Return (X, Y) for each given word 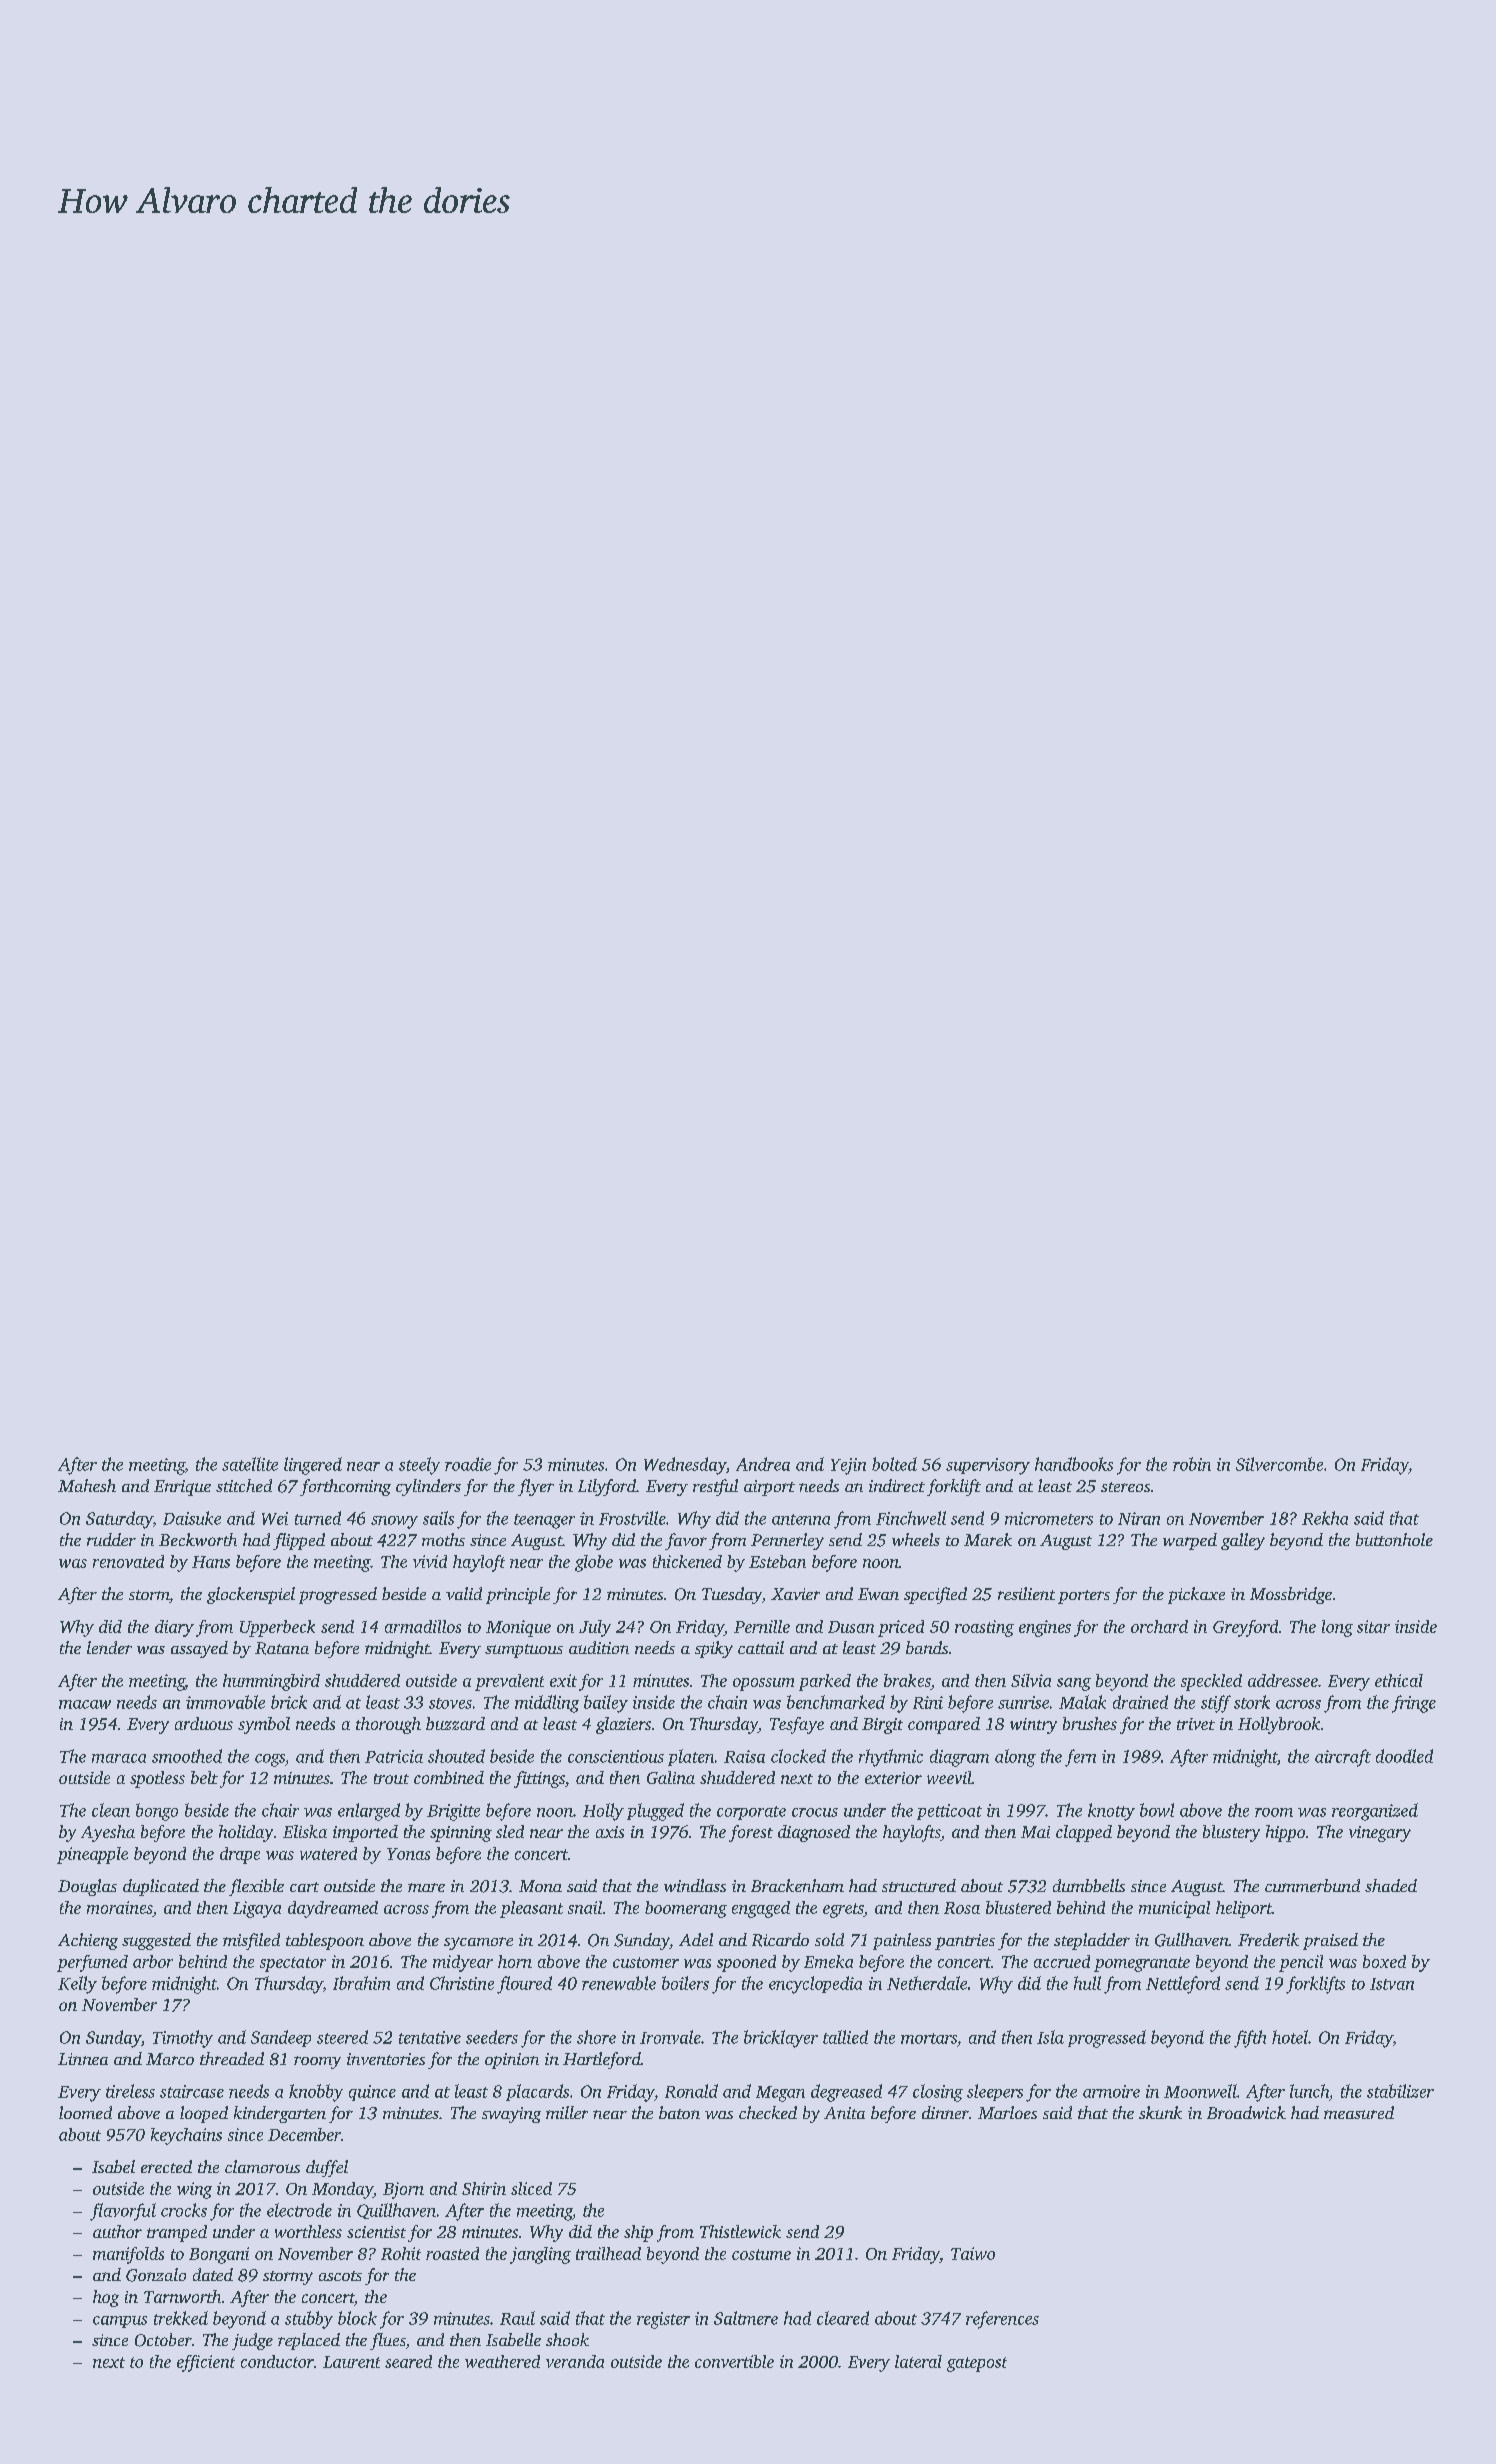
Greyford (1245, 1628)
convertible (734, 2361)
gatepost (977, 2364)
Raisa (744, 1756)
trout (391, 1779)
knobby (316, 2093)
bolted (894, 1464)
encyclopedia (815, 1985)
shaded (1391, 1885)
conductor (277, 2361)
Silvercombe (1279, 1464)
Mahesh (87, 1485)
